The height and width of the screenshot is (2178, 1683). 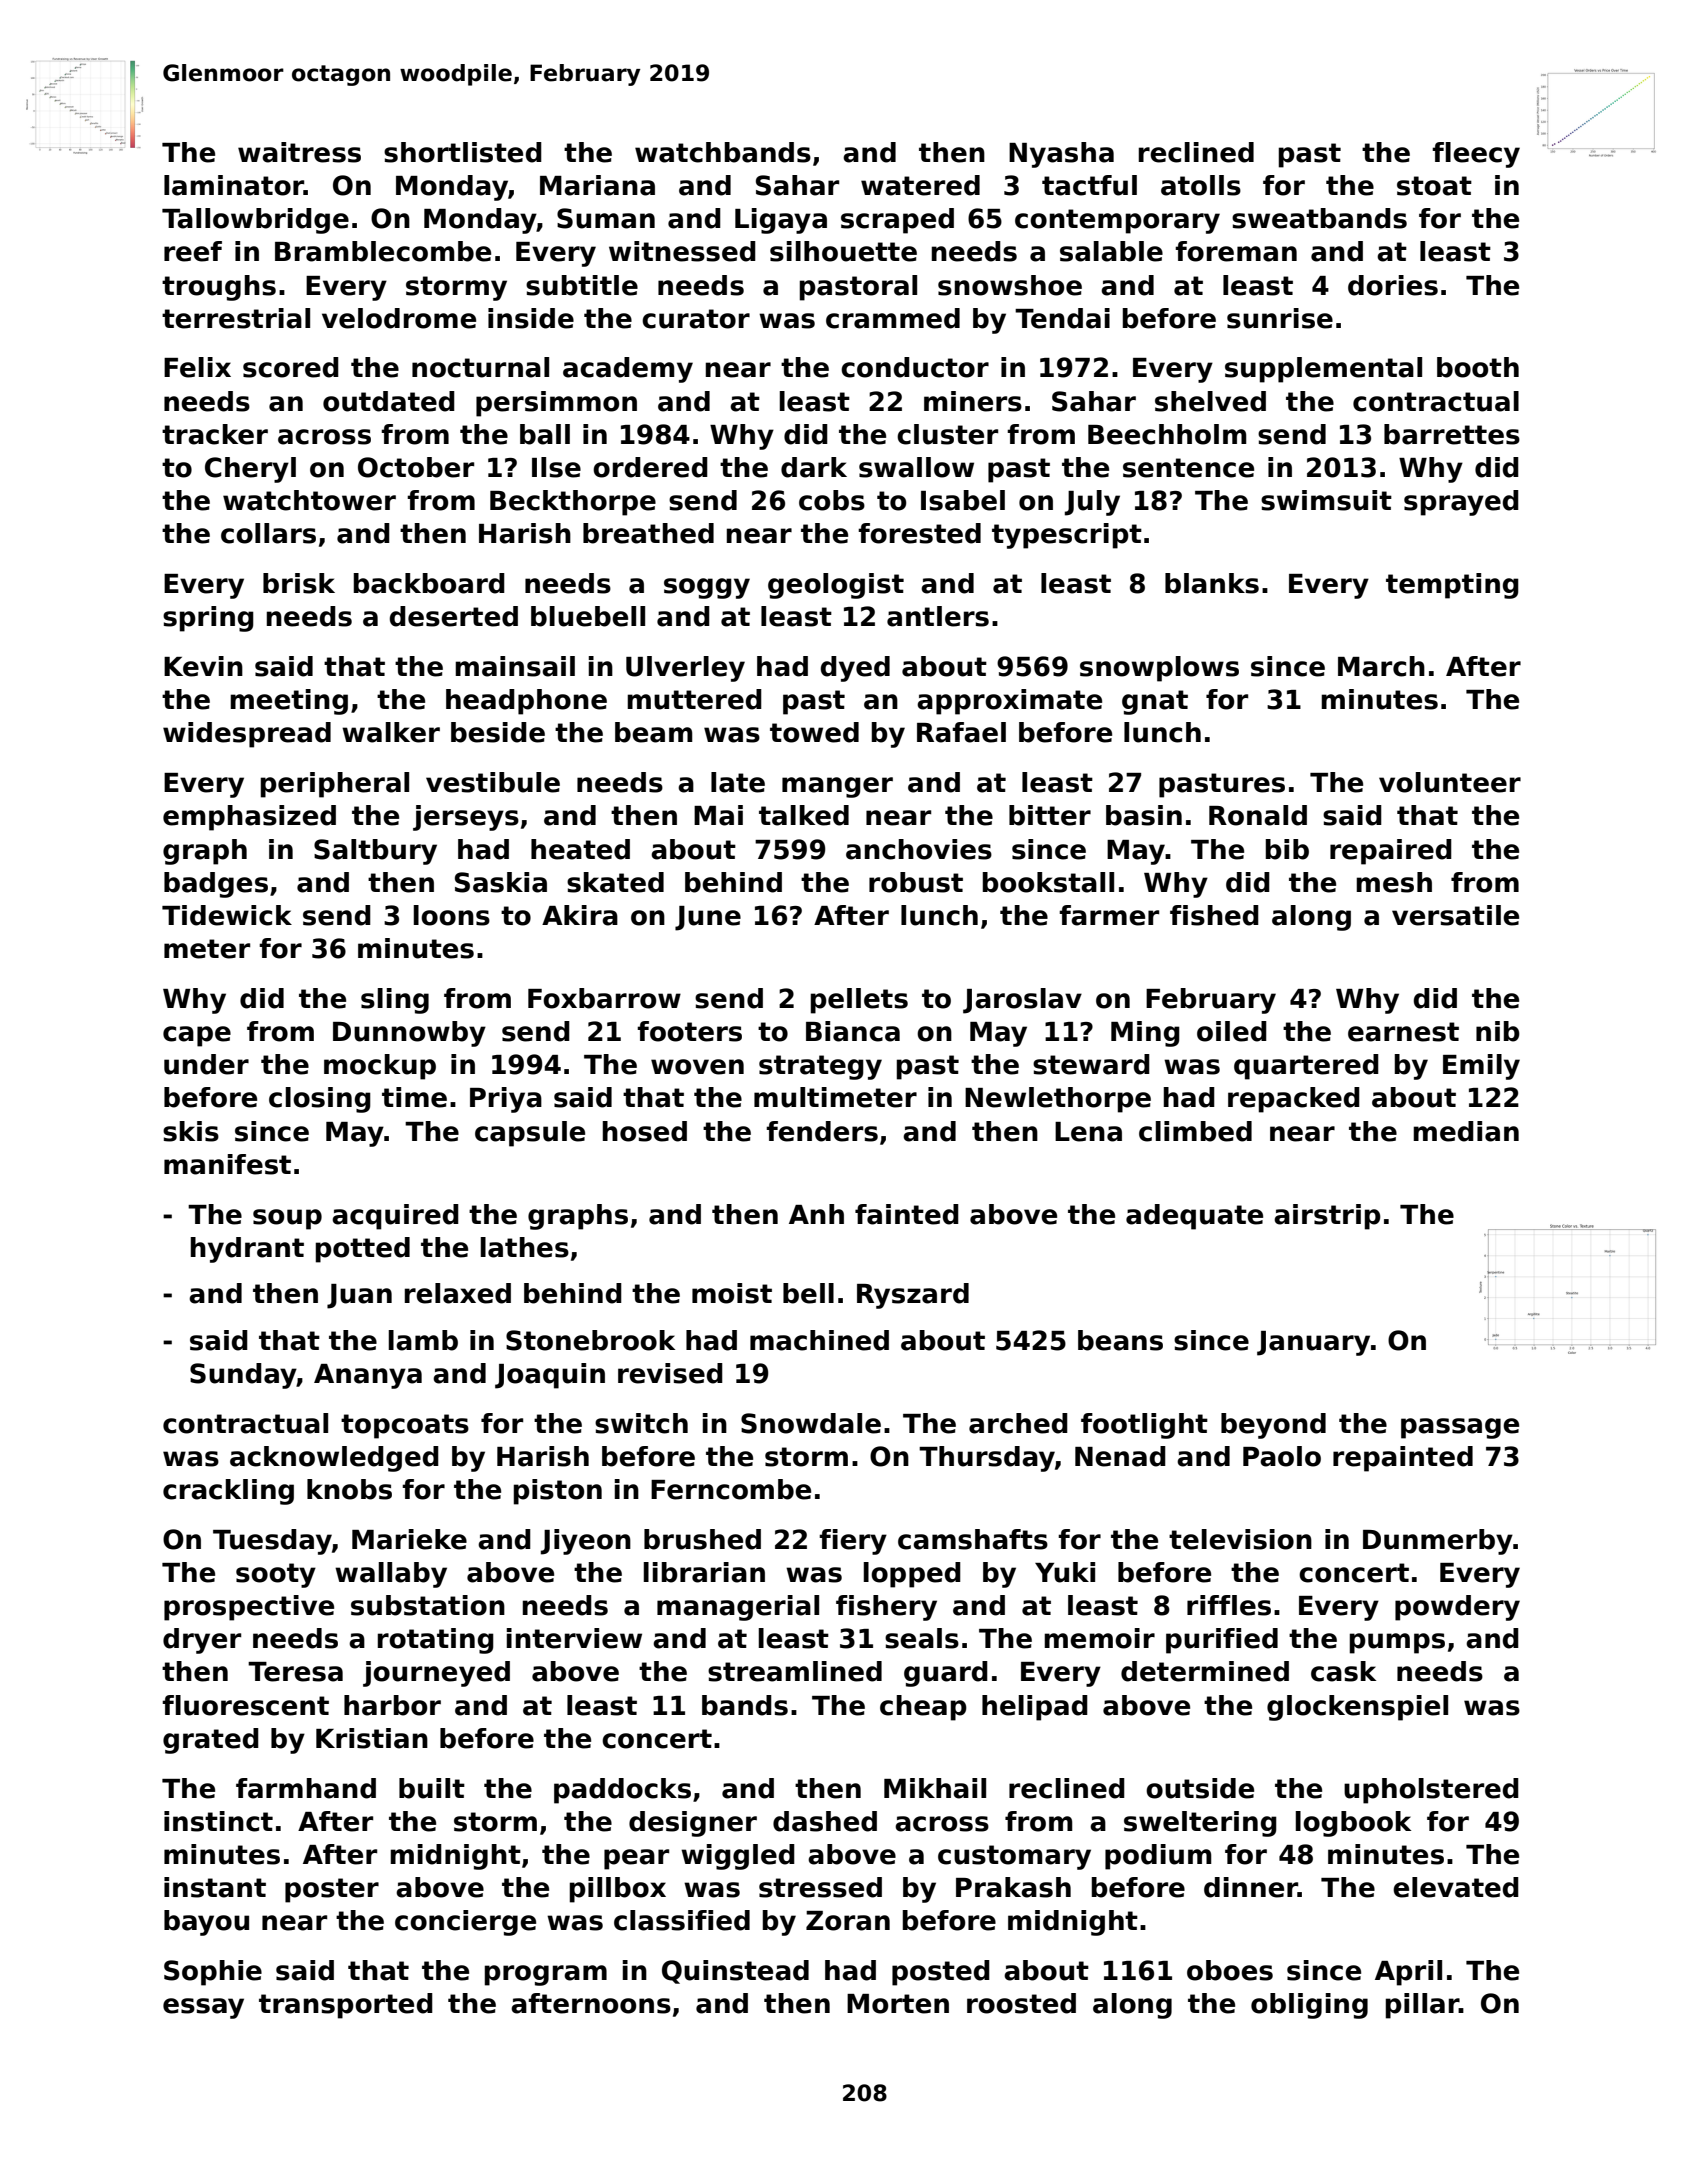 I want to click on Tallowbridge, so click(x=255, y=221).
